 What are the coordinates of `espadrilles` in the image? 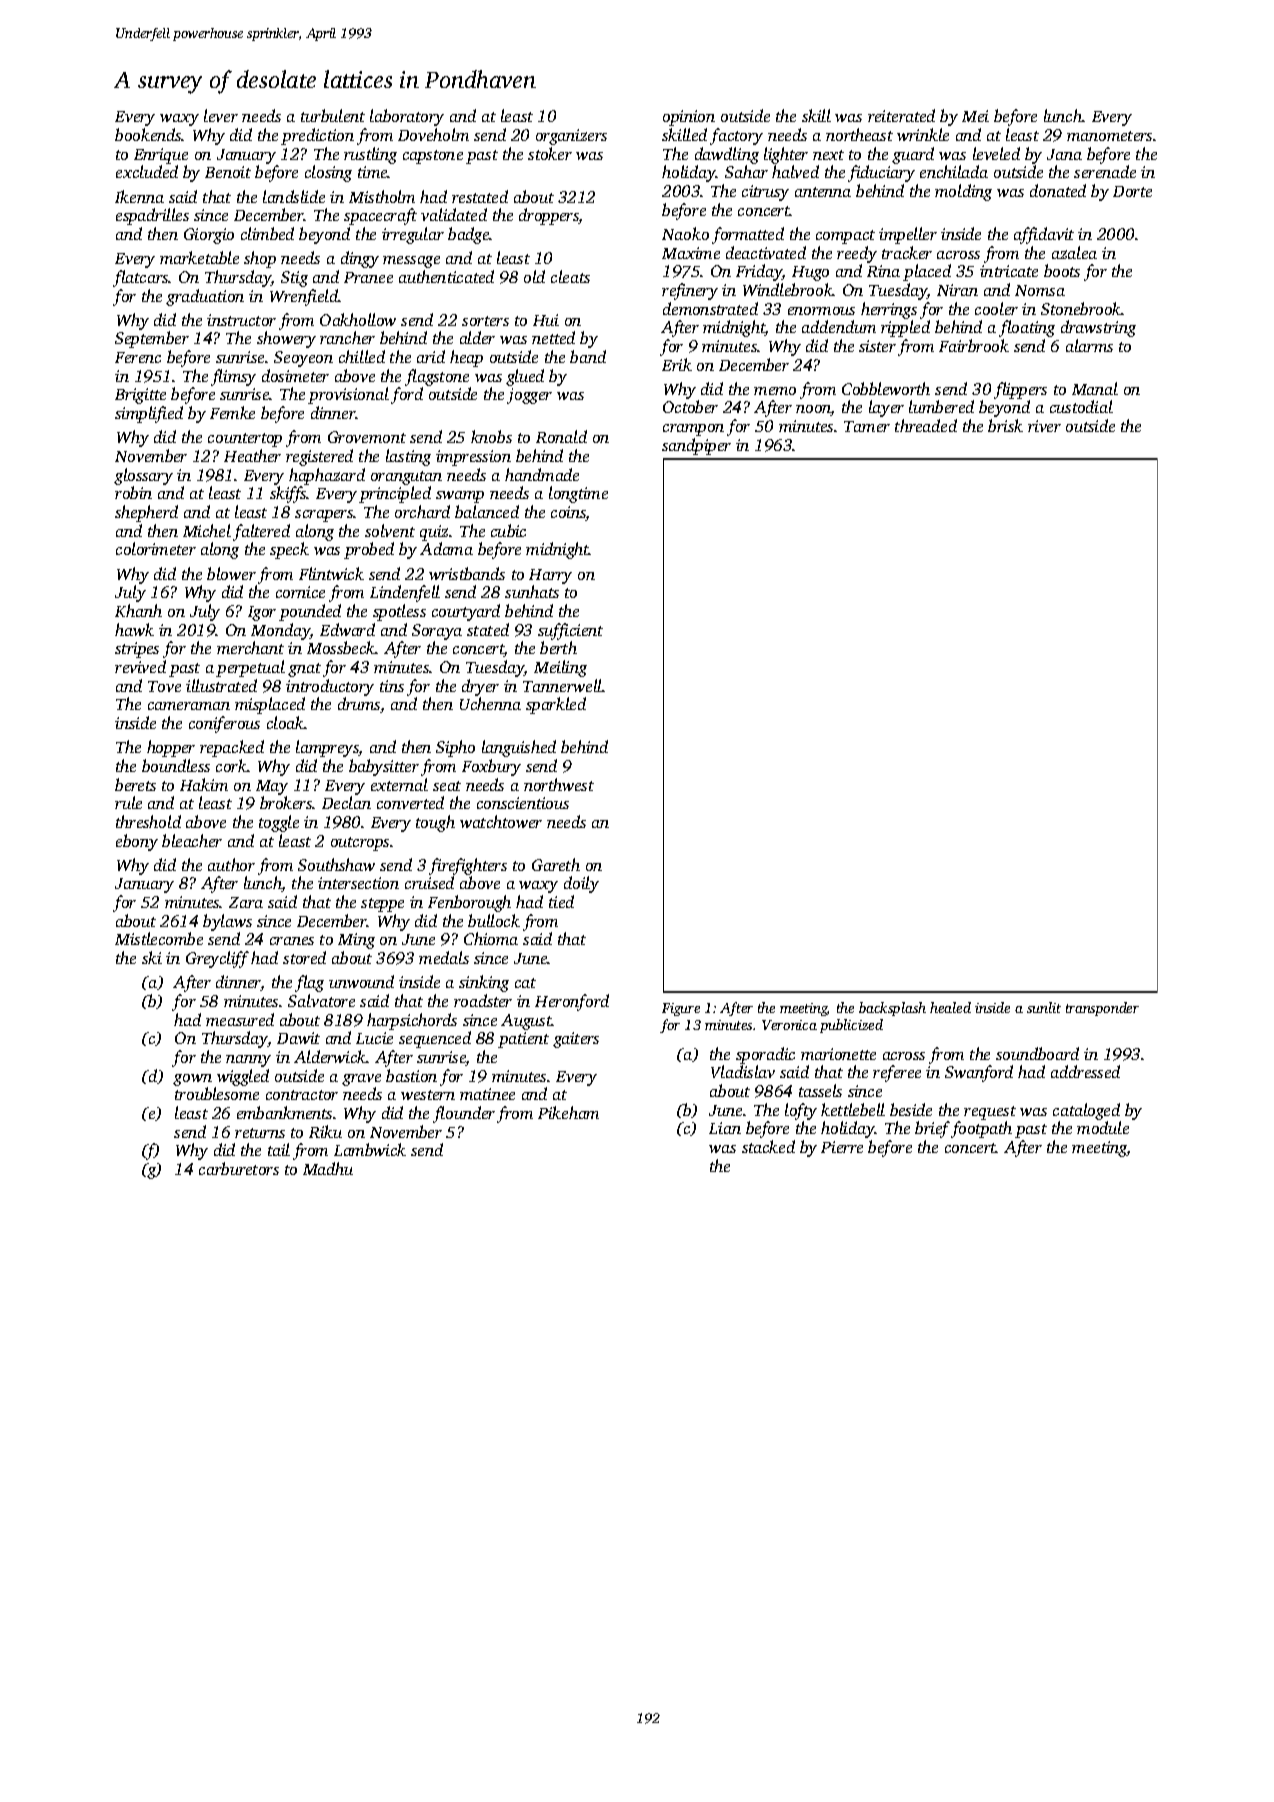 It's located at (152, 216).
